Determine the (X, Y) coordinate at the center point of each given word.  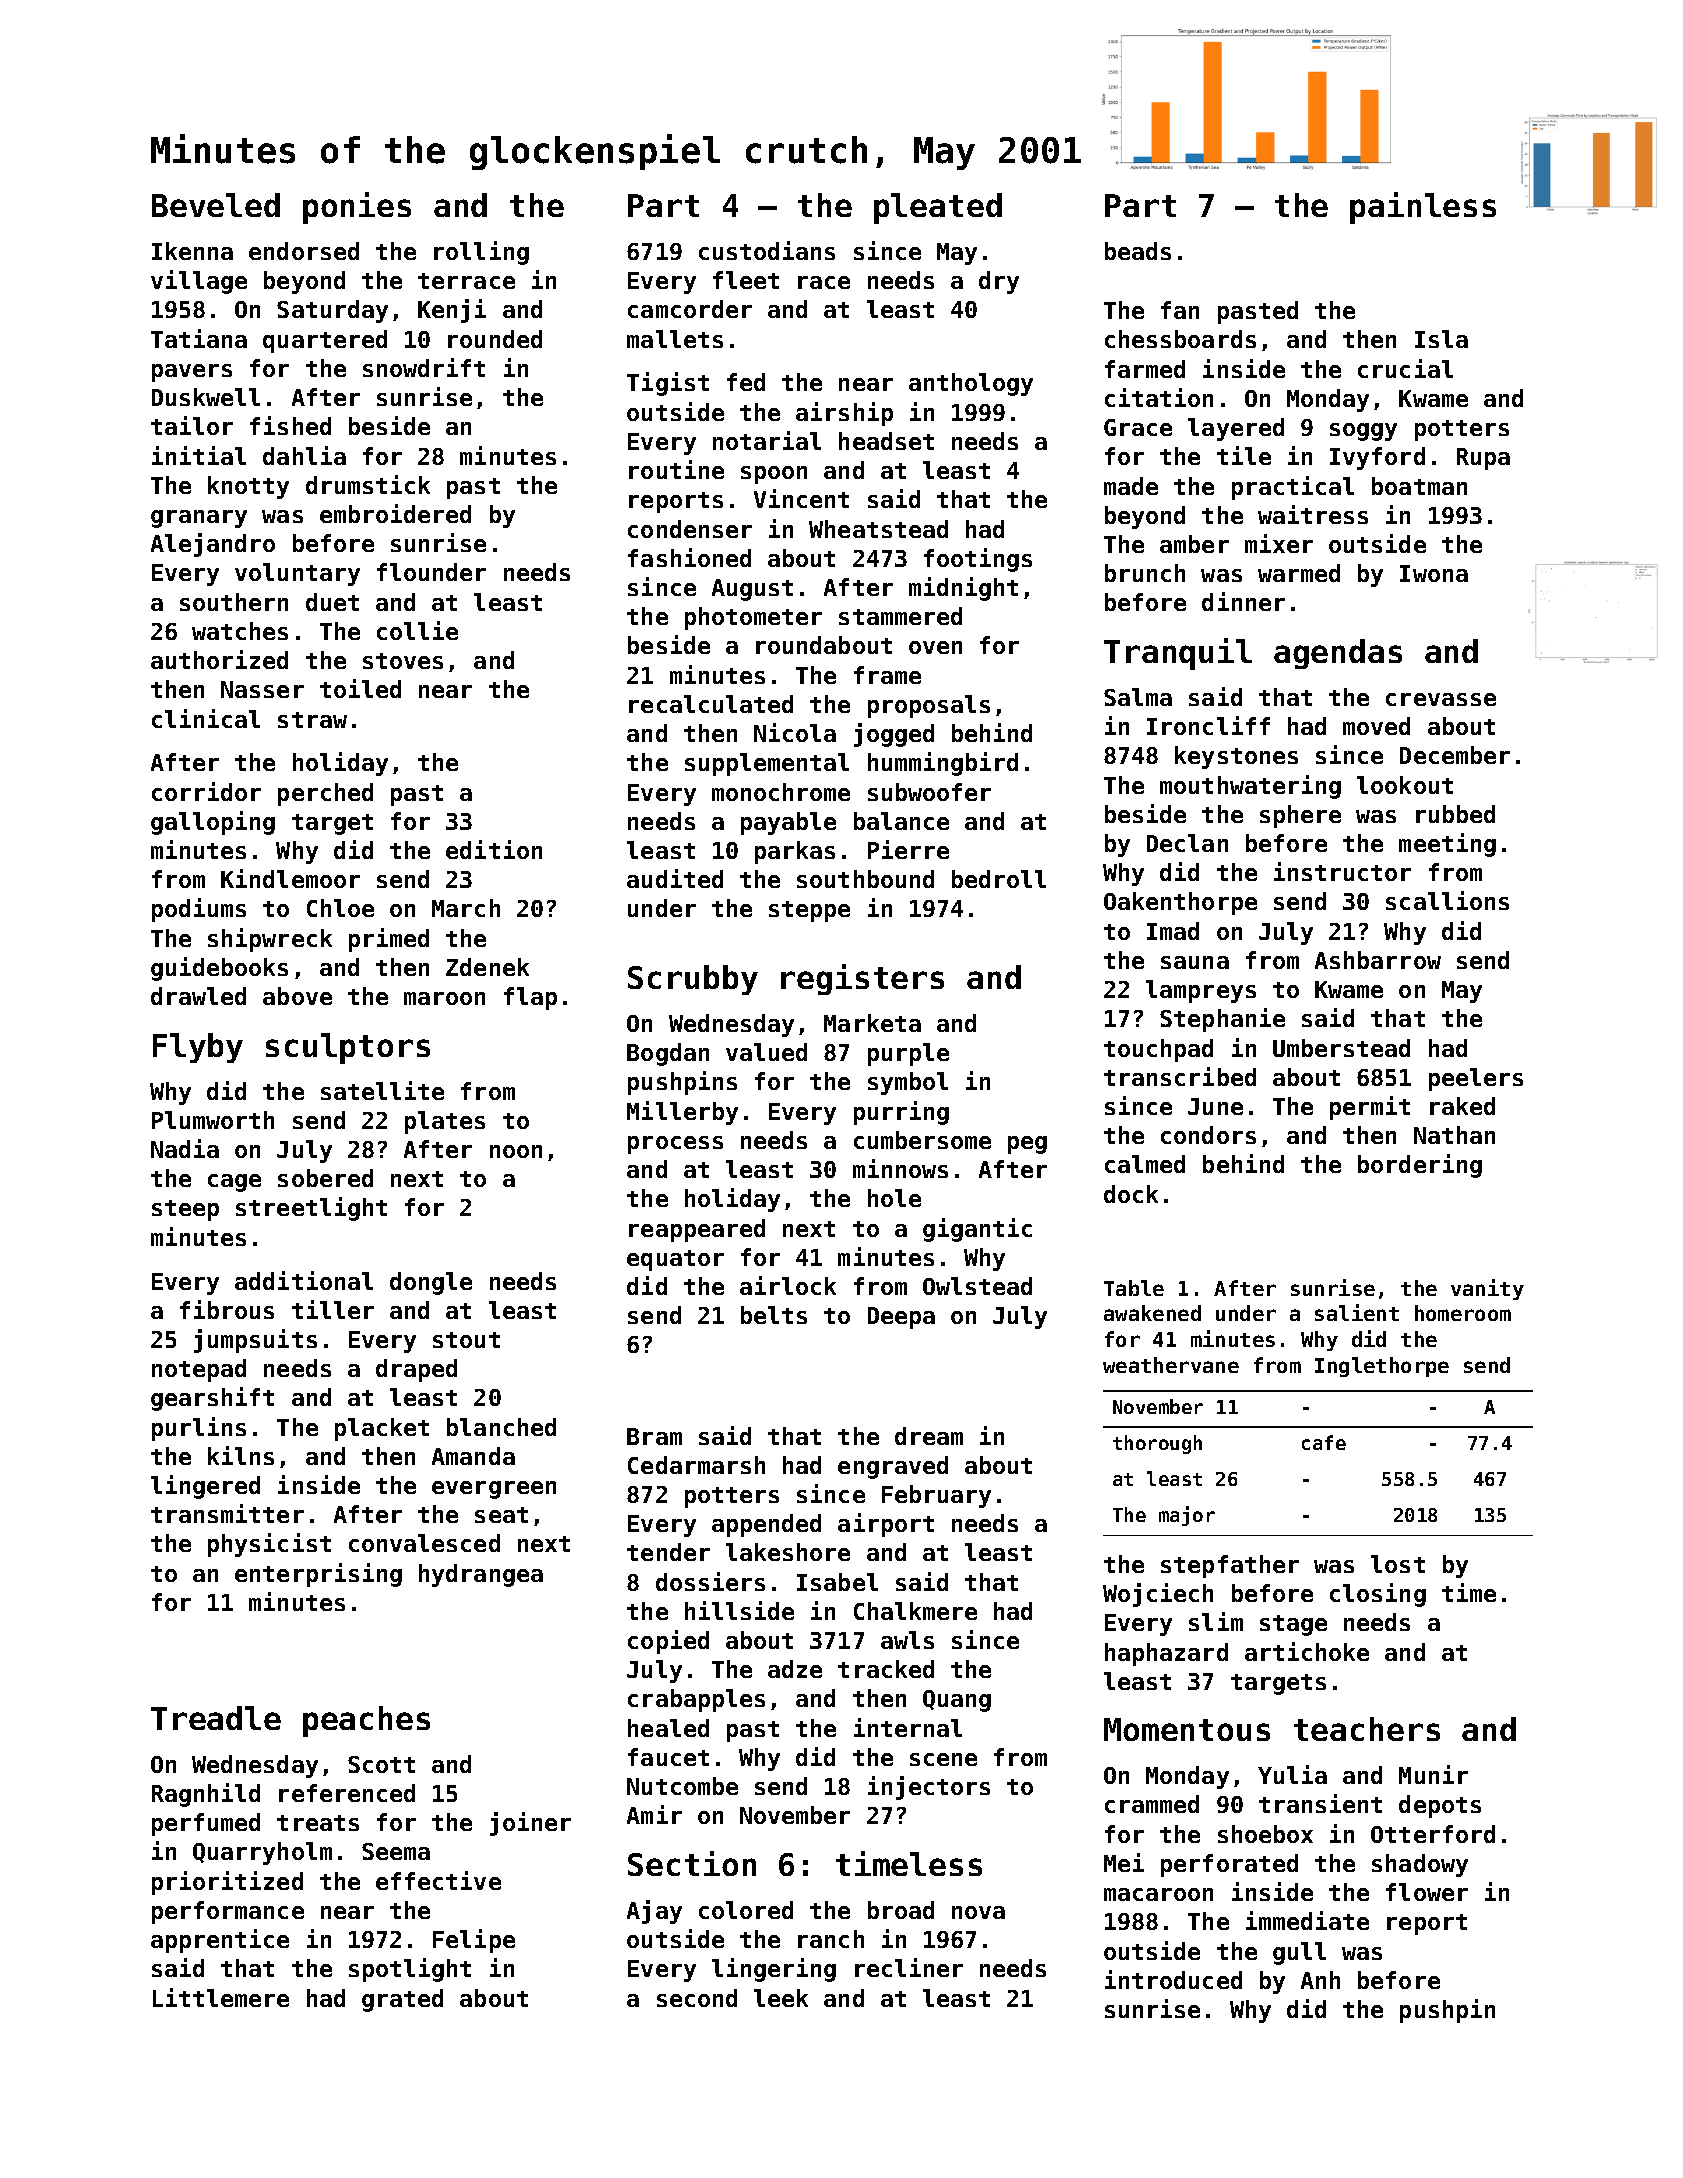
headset (886, 441)
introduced (1173, 1979)
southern (234, 602)
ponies (357, 208)
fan (1180, 310)
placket (382, 1429)
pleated (938, 208)
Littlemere (221, 1997)
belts (774, 1315)
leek (781, 1998)
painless (1423, 208)
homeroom (1463, 1313)
